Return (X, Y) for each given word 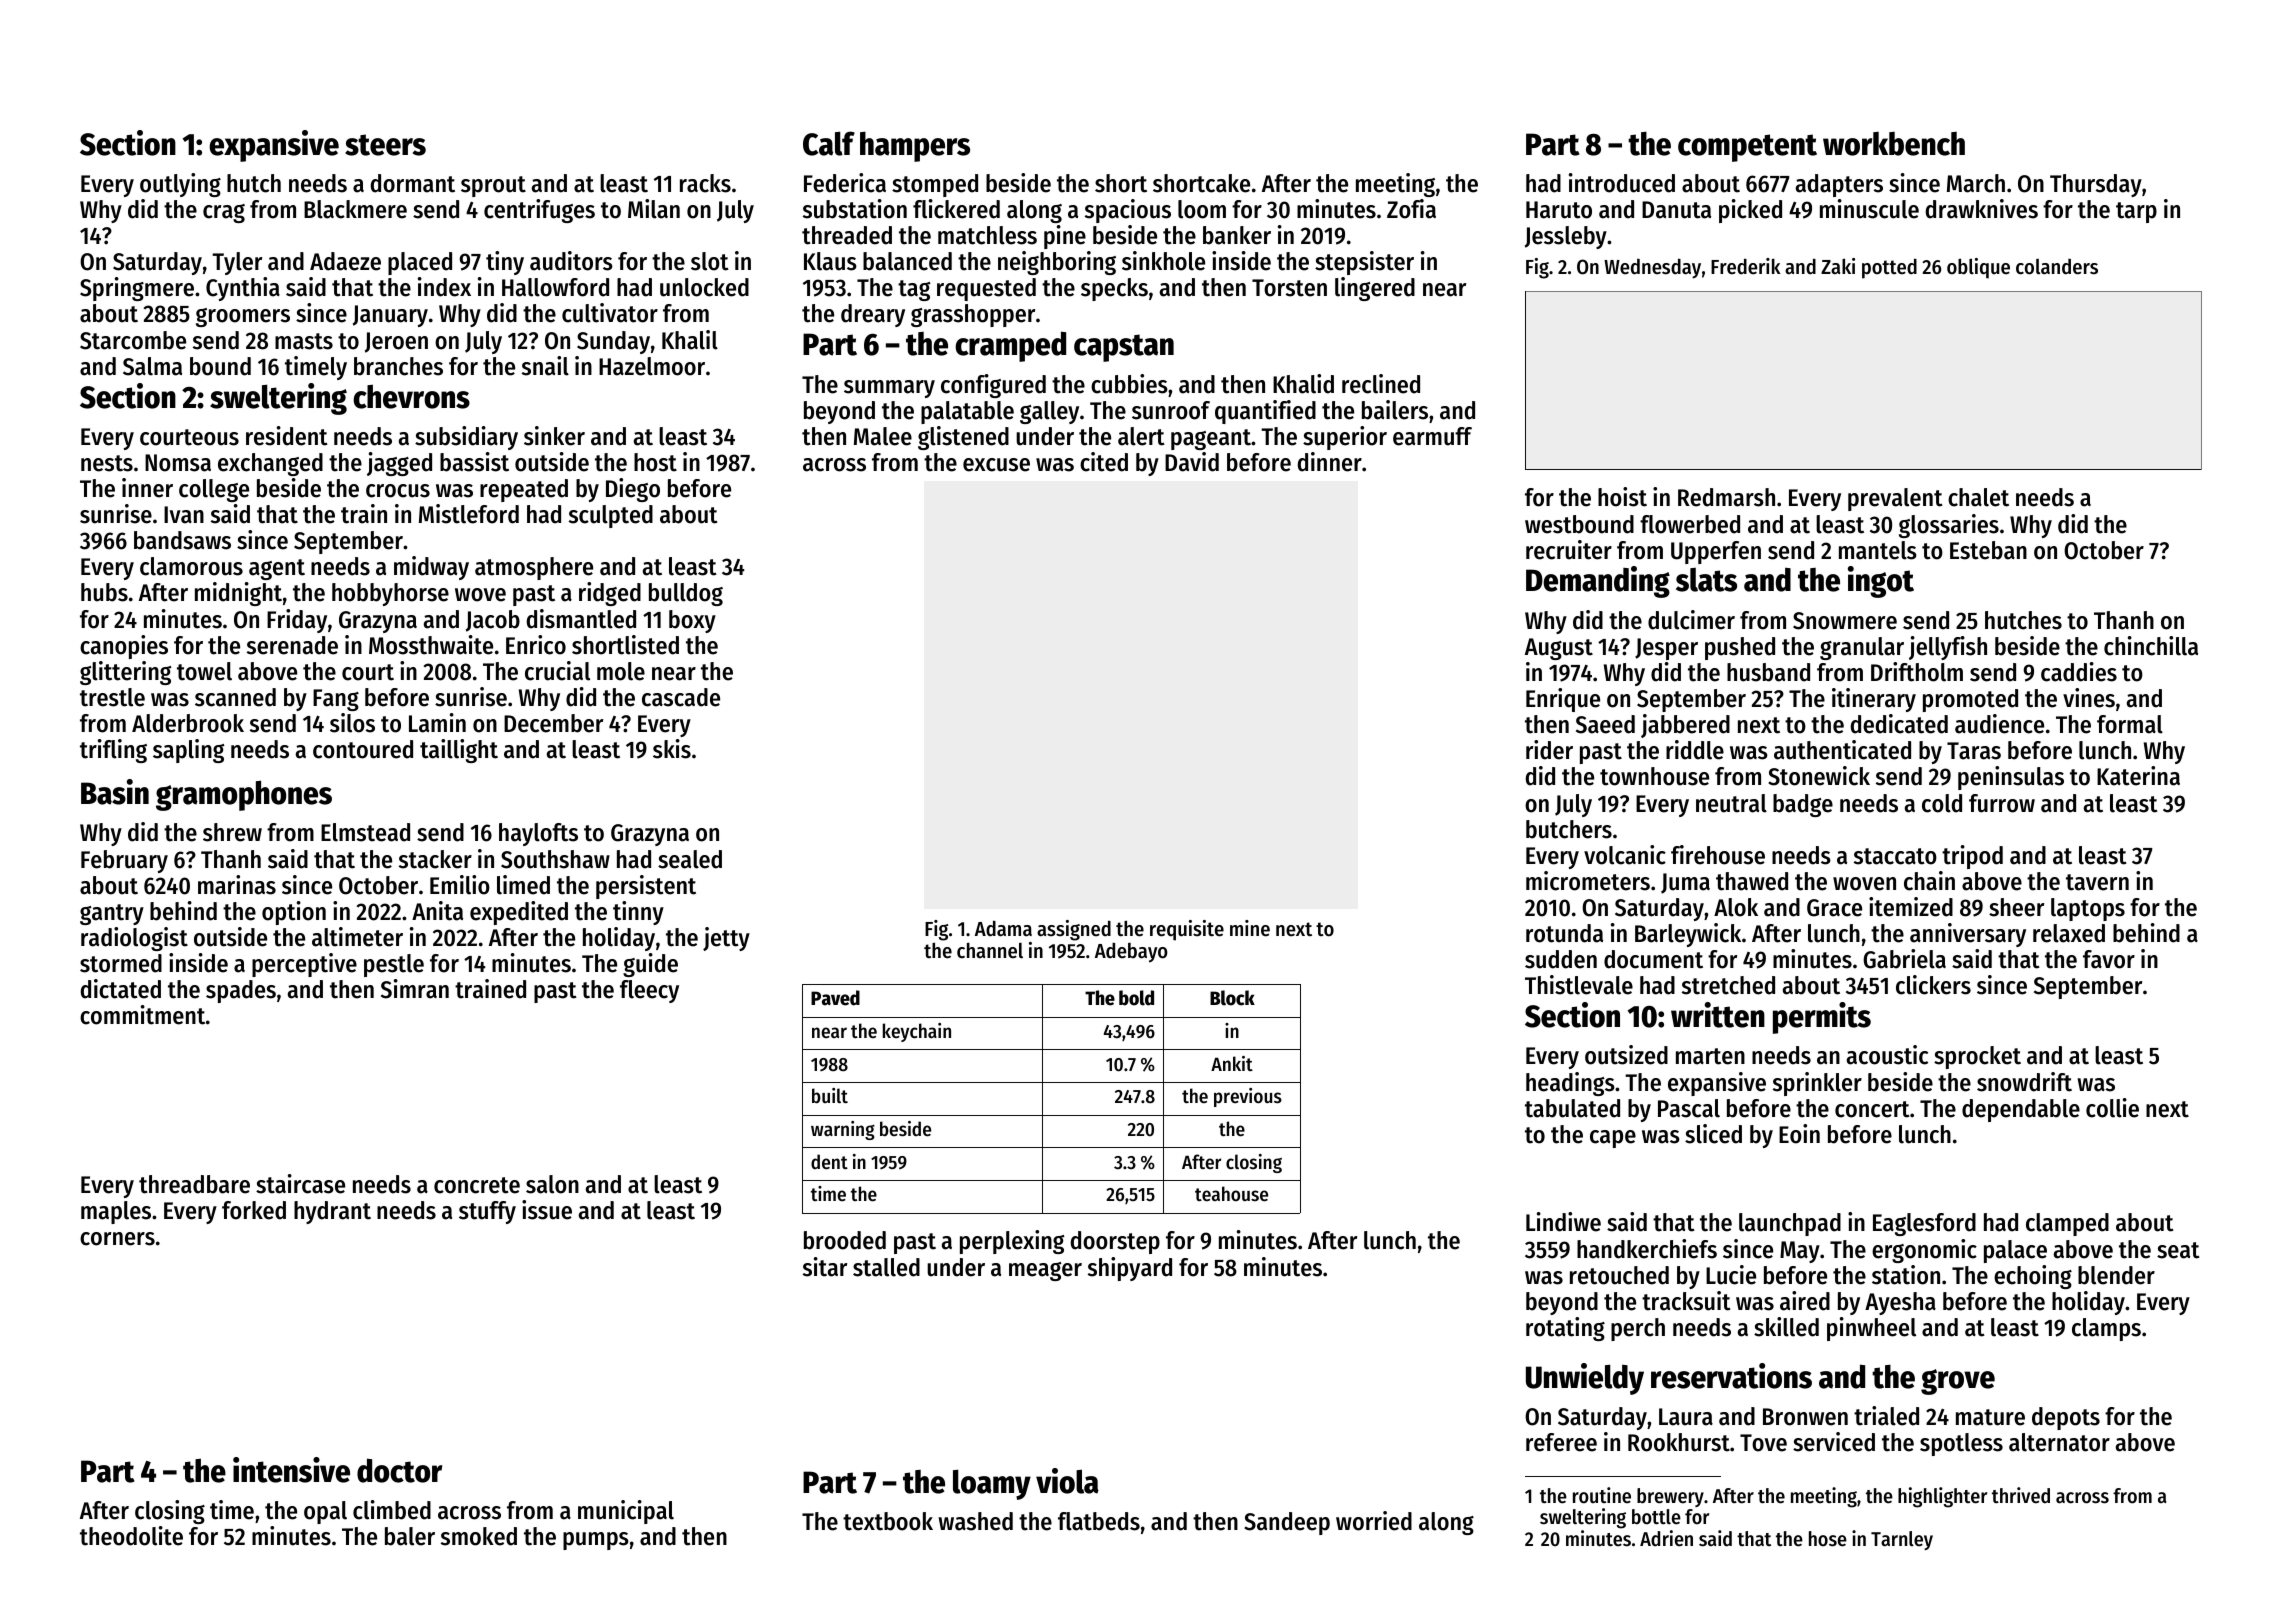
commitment (142, 1015)
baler (410, 1536)
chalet (1978, 497)
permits (1822, 1018)
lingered (1375, 289)
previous (1248, 1097)
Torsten (1289, 288)
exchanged (270, 464)
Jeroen (396, 342)
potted (1889, 268)
